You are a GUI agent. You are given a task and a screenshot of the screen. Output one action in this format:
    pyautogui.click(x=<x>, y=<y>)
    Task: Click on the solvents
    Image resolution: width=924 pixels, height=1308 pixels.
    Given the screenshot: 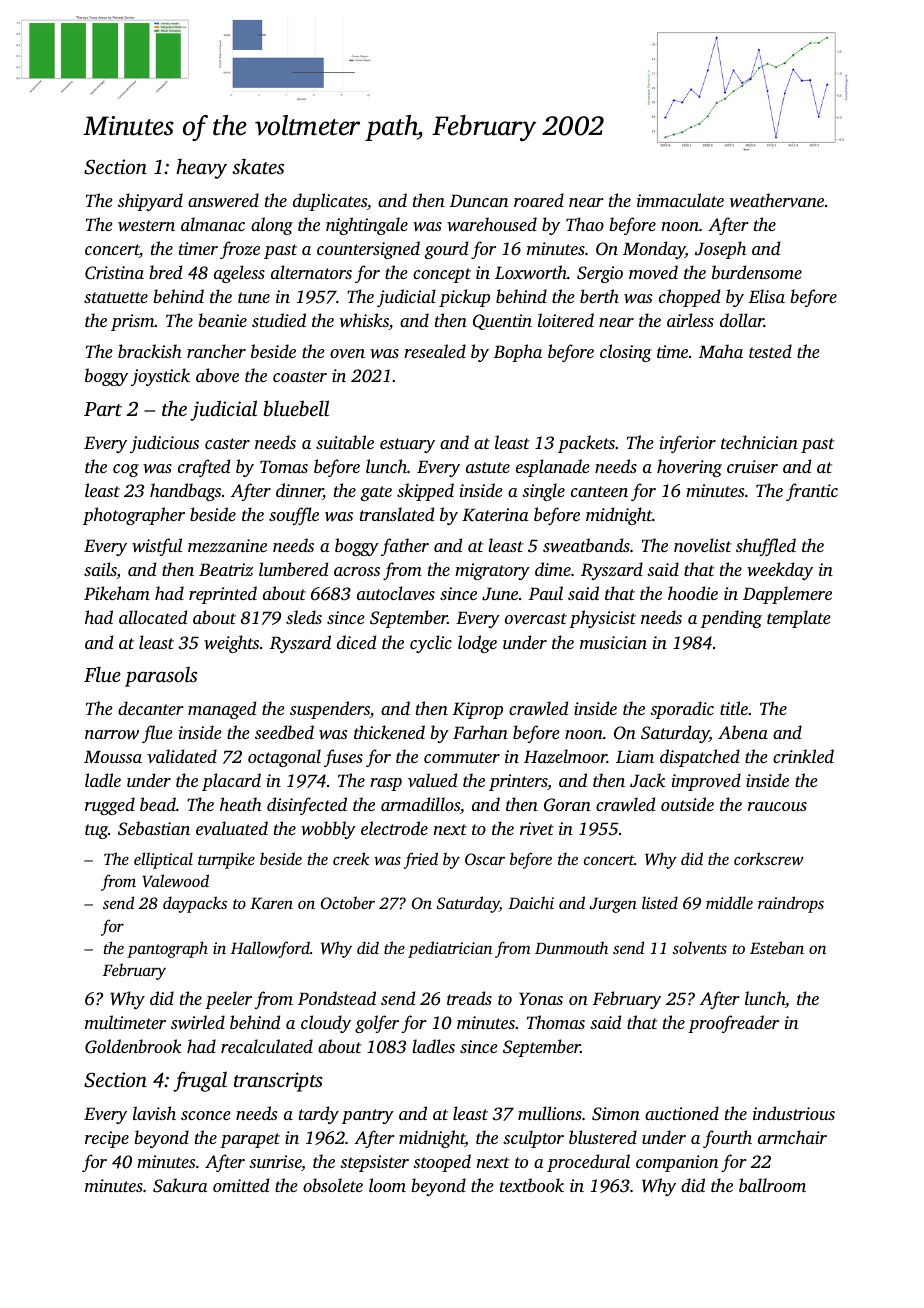 What is the action you would take?
    pyautogui.click(x=699, y=947)
